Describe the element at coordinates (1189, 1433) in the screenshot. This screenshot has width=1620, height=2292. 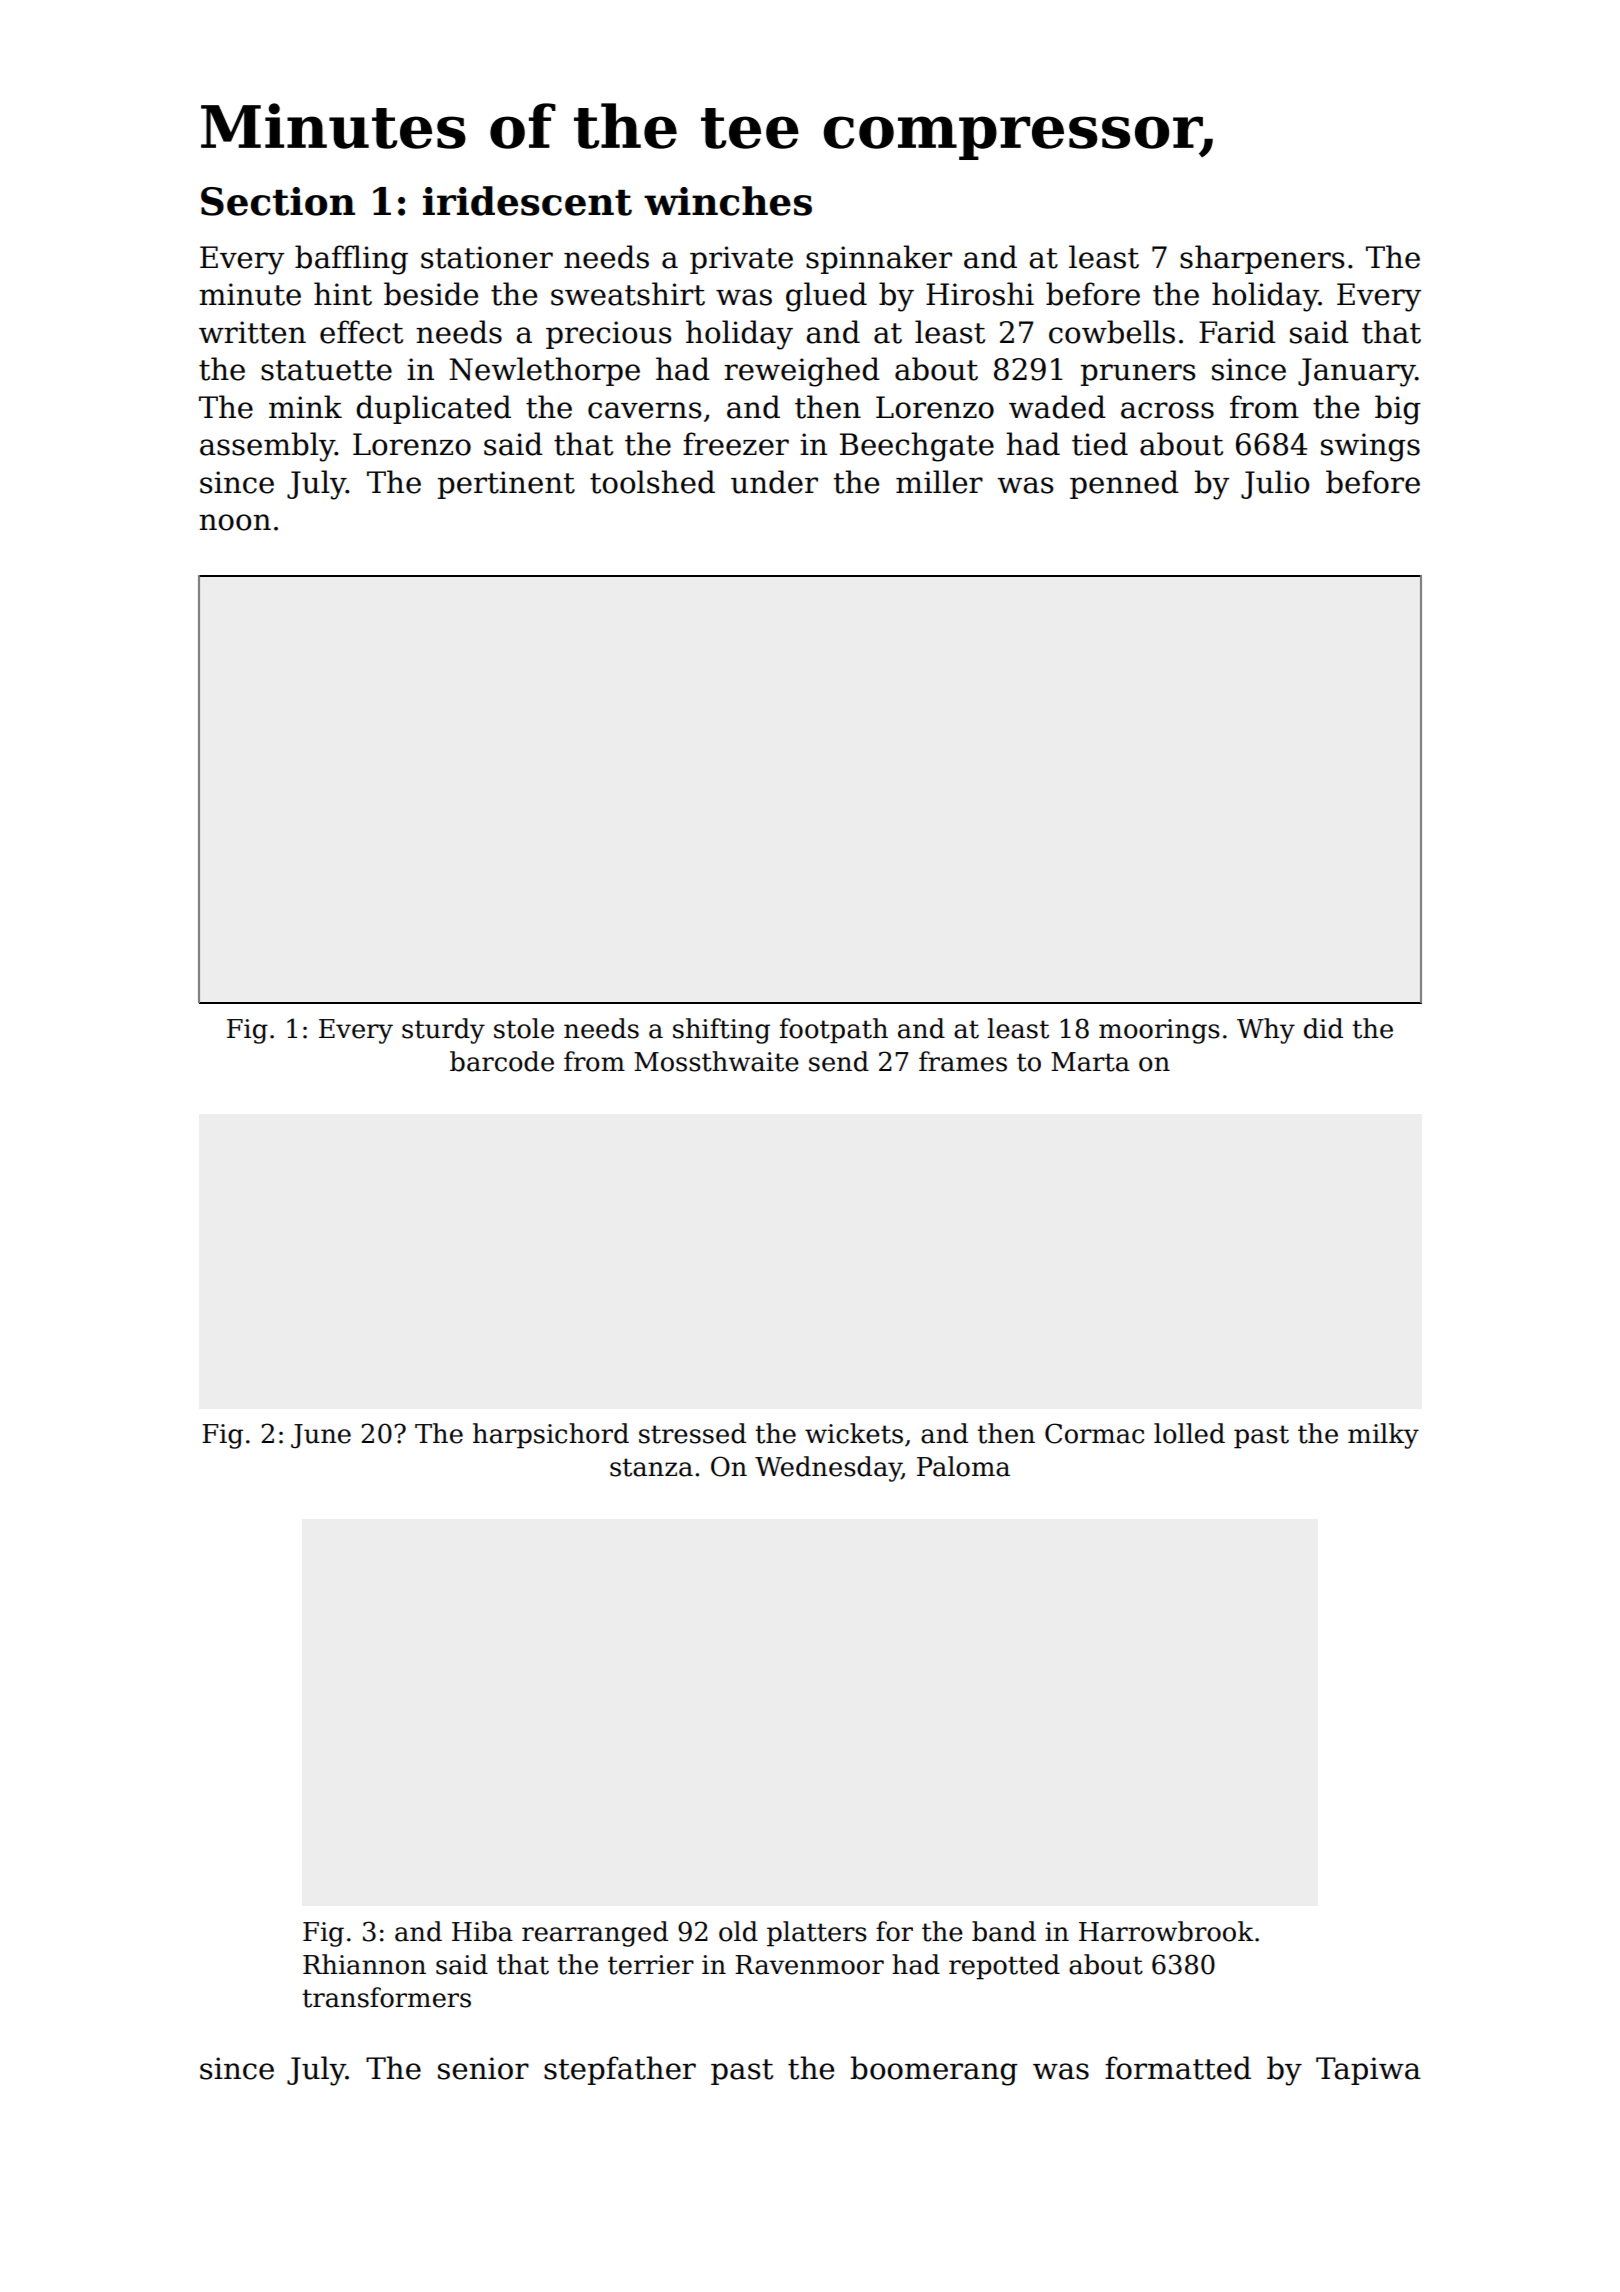
I see `lolled` at that location.
